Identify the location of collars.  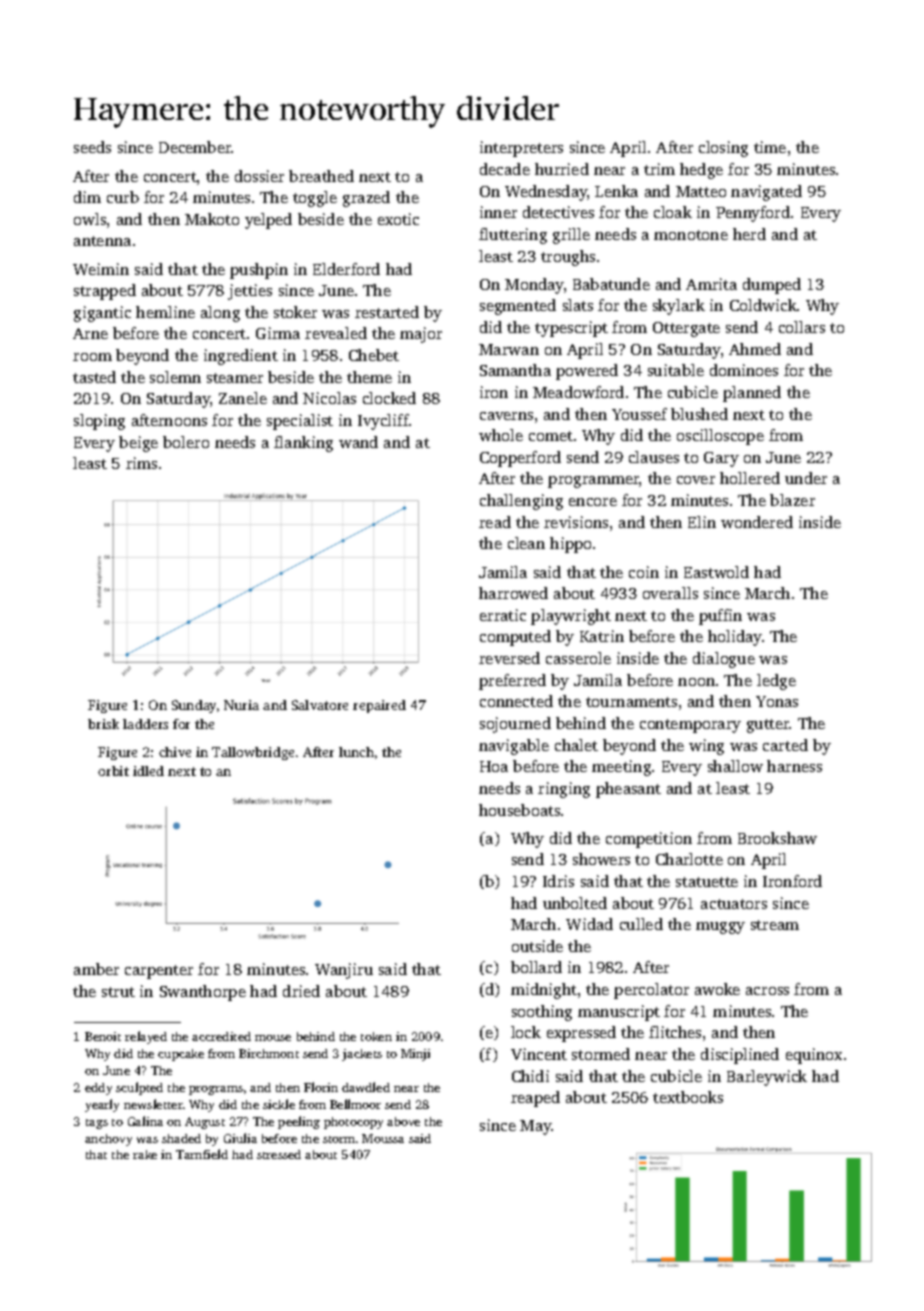
(802, 327).
